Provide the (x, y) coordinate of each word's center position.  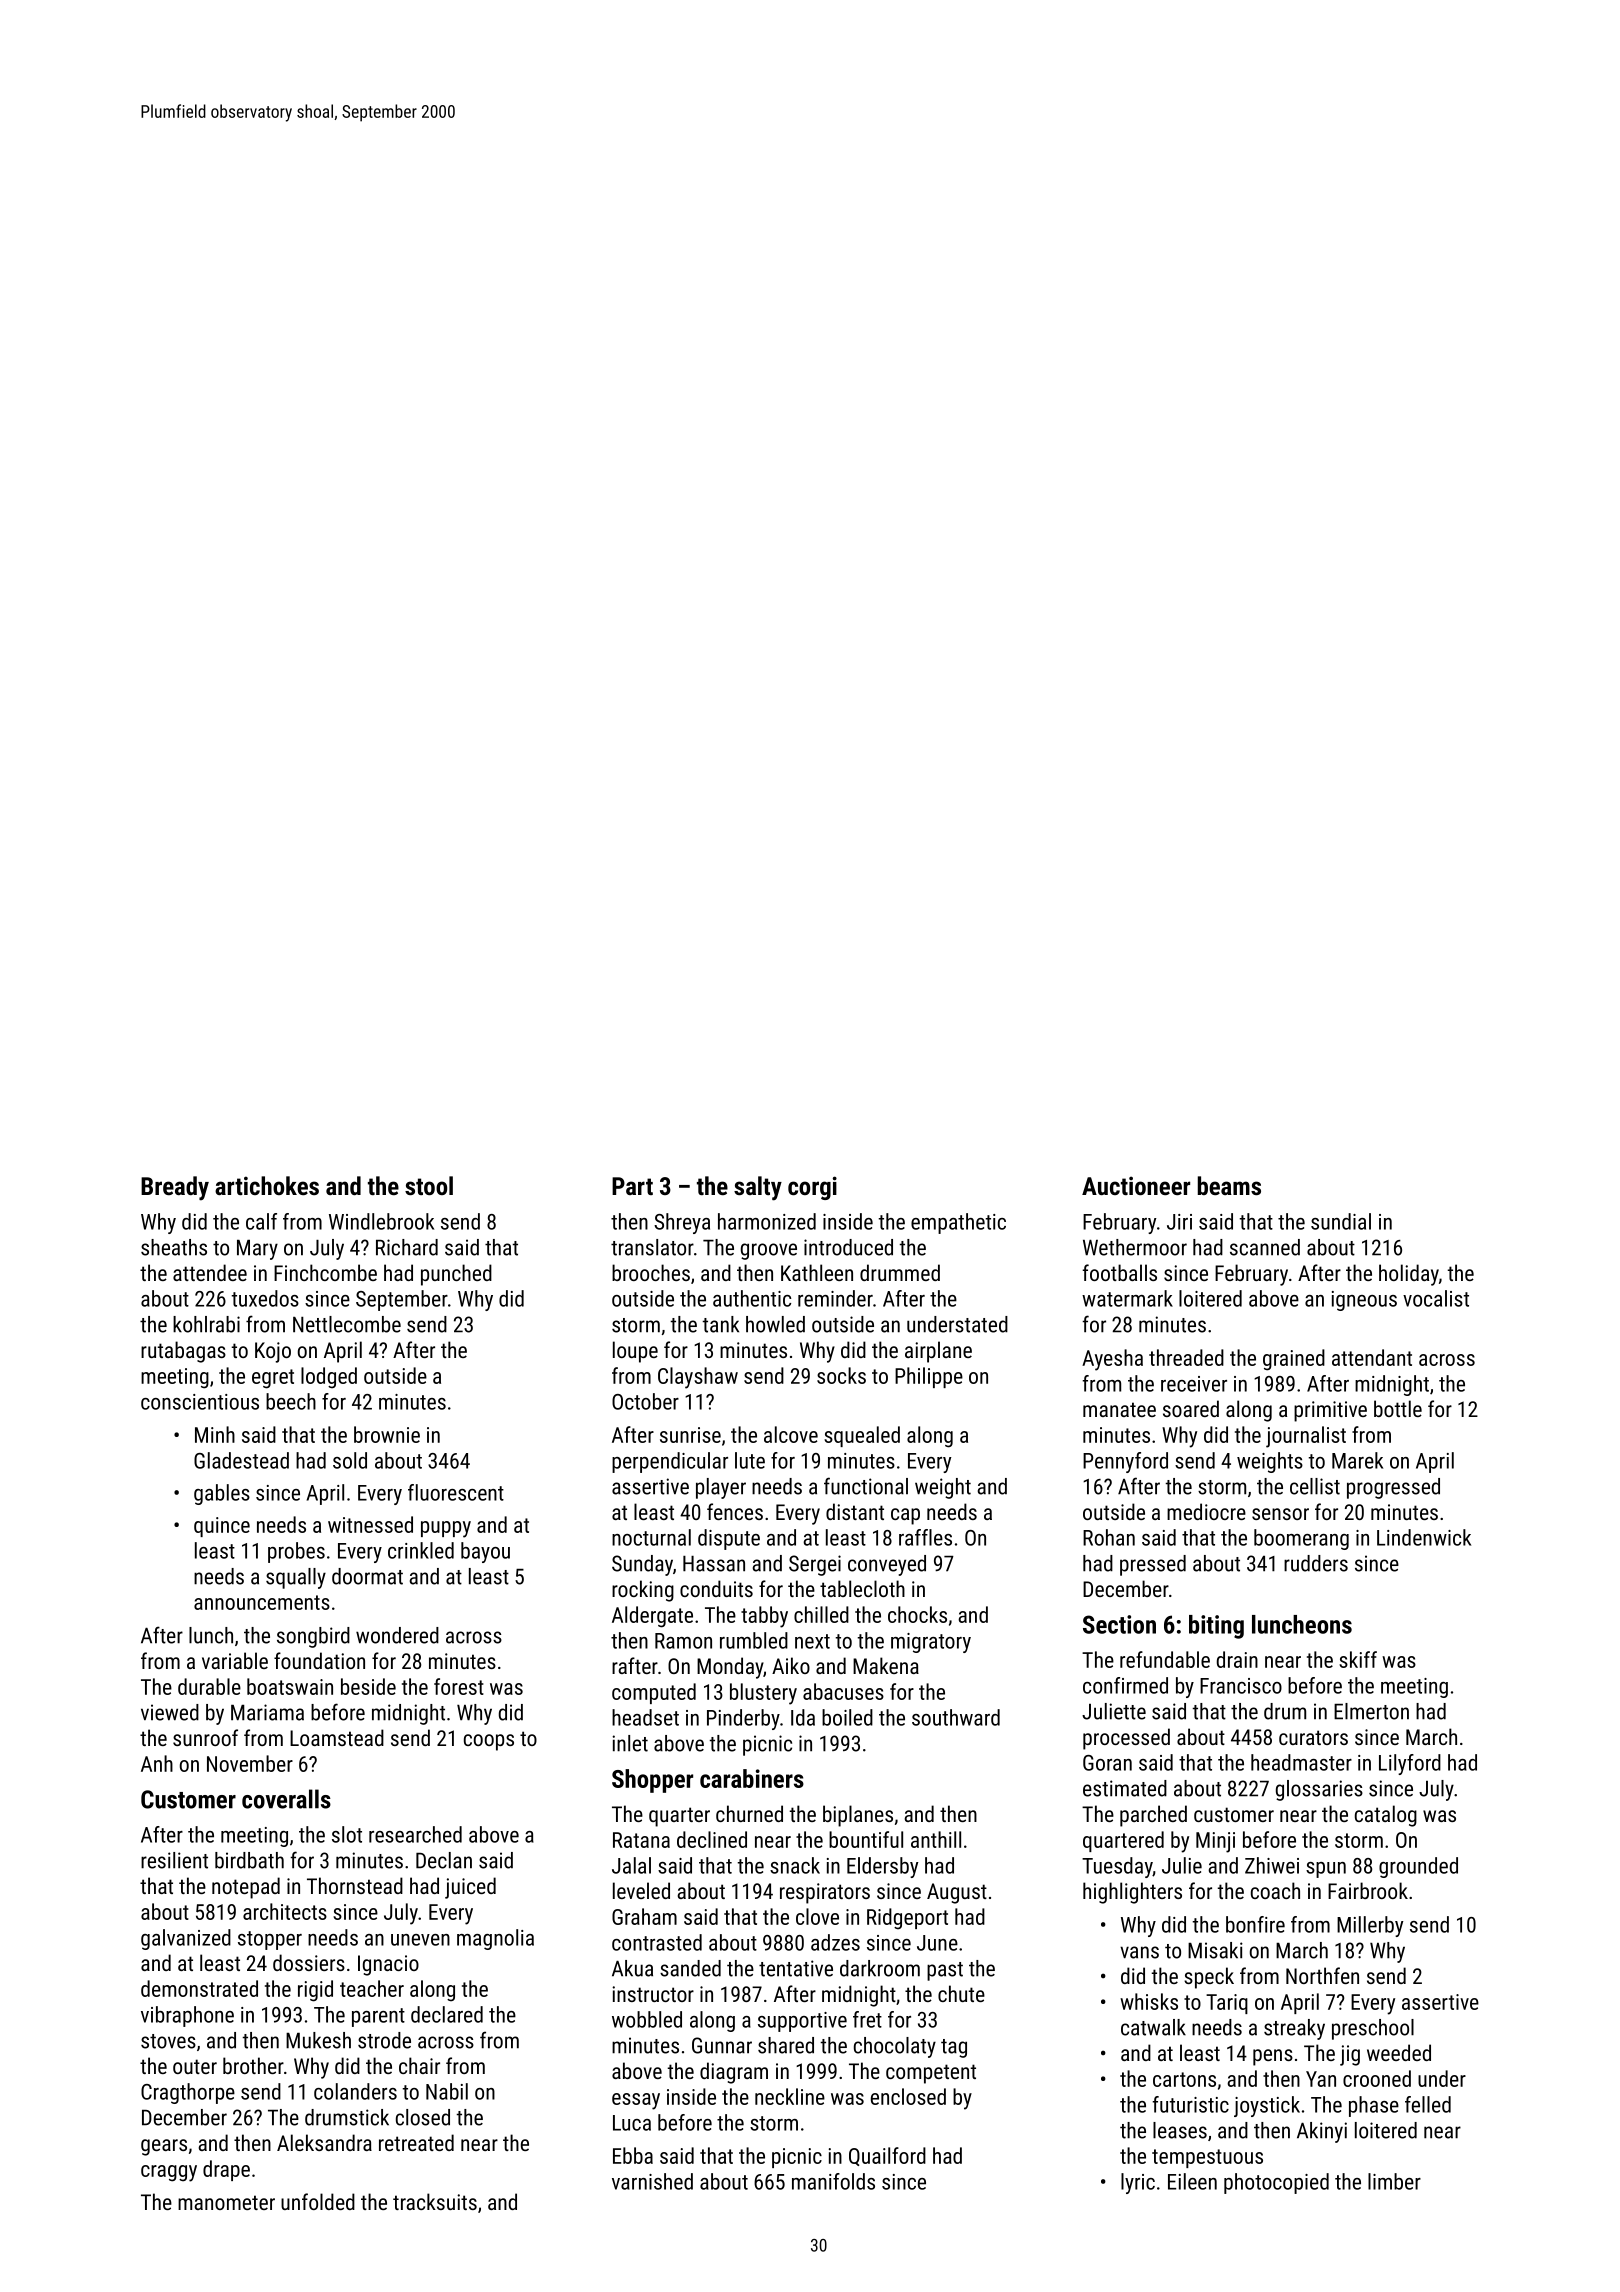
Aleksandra (324, 2142)
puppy (446, 1529)
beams (1229, 1185)
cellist (1315, 1486)
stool (429, 1185)
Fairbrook (1368, 1890)
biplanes (858, 1816)
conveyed (887, 1565)
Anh (157, 1763)
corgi (812, 1188)
